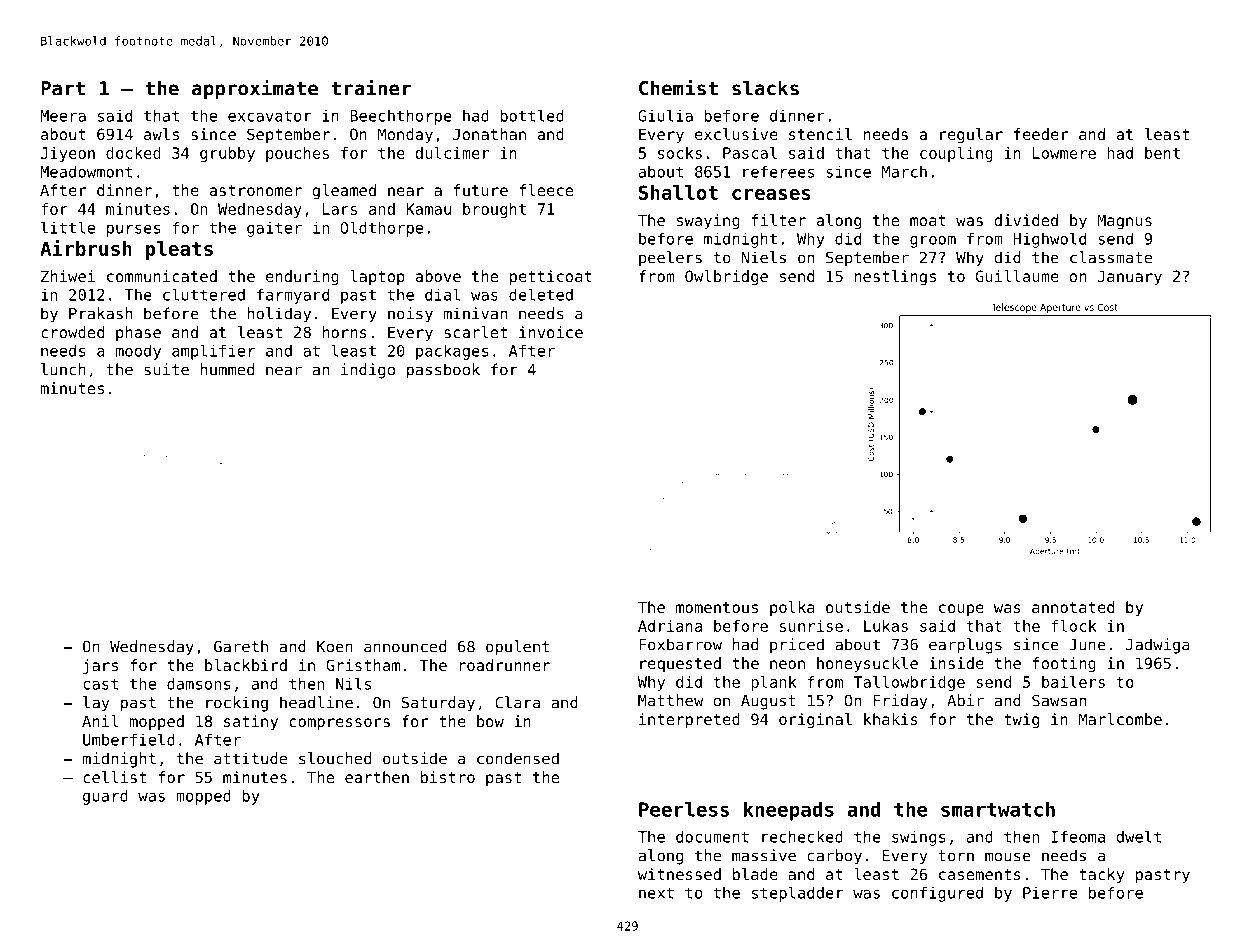 This screenshot has height=952, width=1233. I want to click on passbook, so click(443, 371).
